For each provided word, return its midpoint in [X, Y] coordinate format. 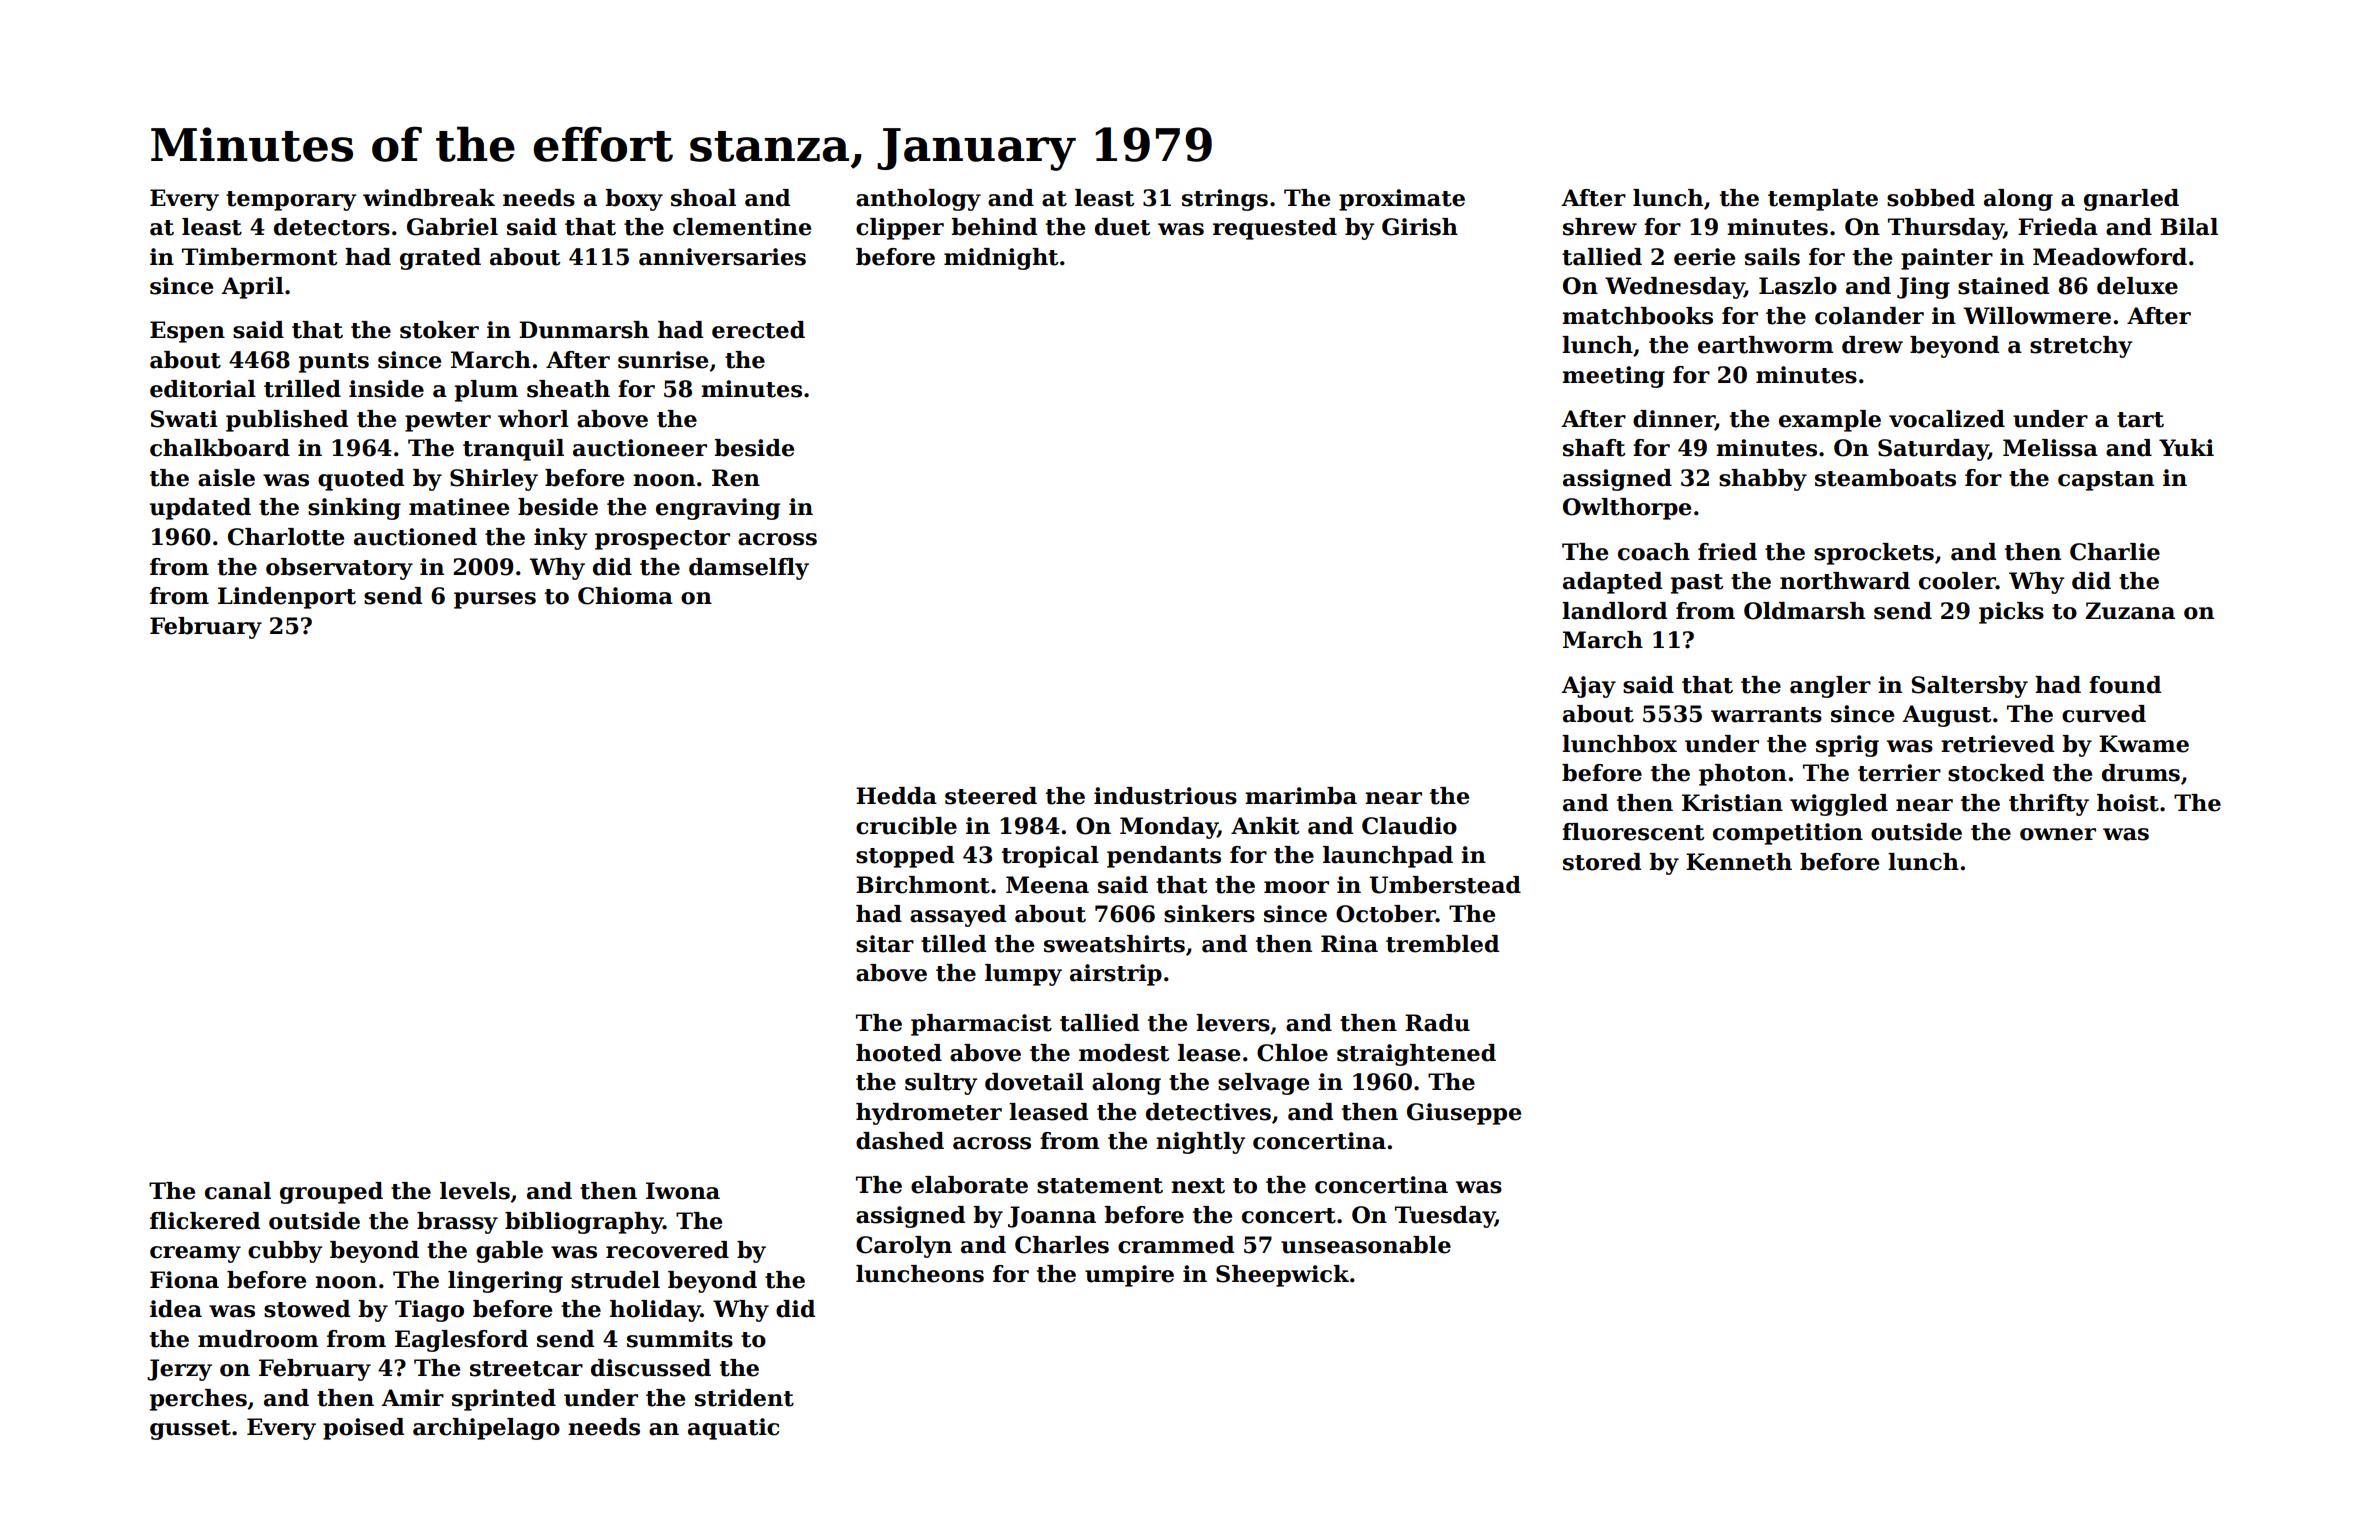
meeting [1613, 377]
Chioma [625, 596]
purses [495, 600]
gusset [190, 1430]
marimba [1301, 796]
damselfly [749, 569]
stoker [439, 330]
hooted [899, 1053]
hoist [2128, 803]
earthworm [1765, 345]
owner [2058, 834]
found [2125, 685]
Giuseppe [1464, 1114]
